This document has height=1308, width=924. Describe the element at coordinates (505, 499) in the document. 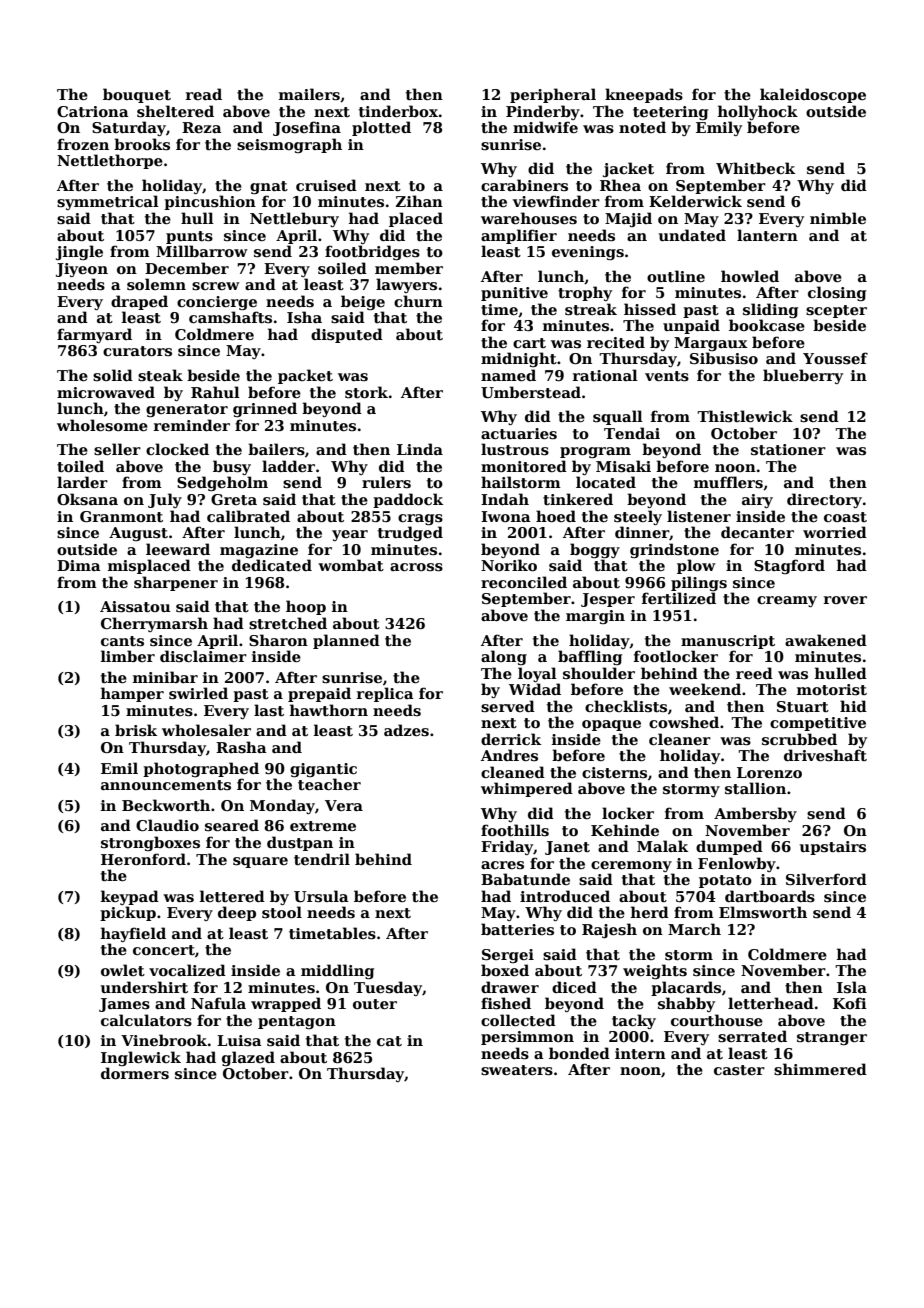

I see `Indah` at that location.
